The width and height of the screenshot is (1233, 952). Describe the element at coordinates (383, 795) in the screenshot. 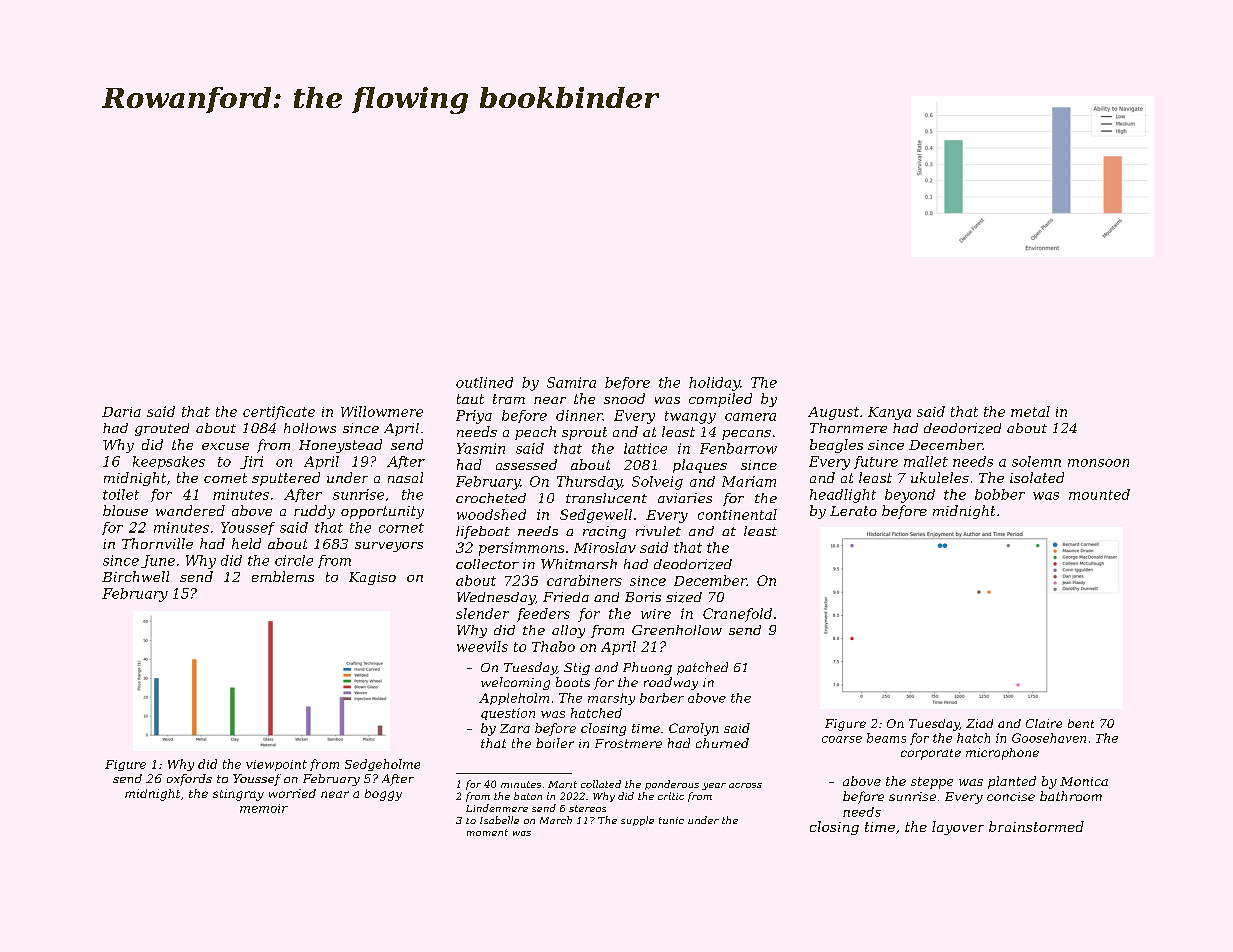

I see `boggy` at that location.
